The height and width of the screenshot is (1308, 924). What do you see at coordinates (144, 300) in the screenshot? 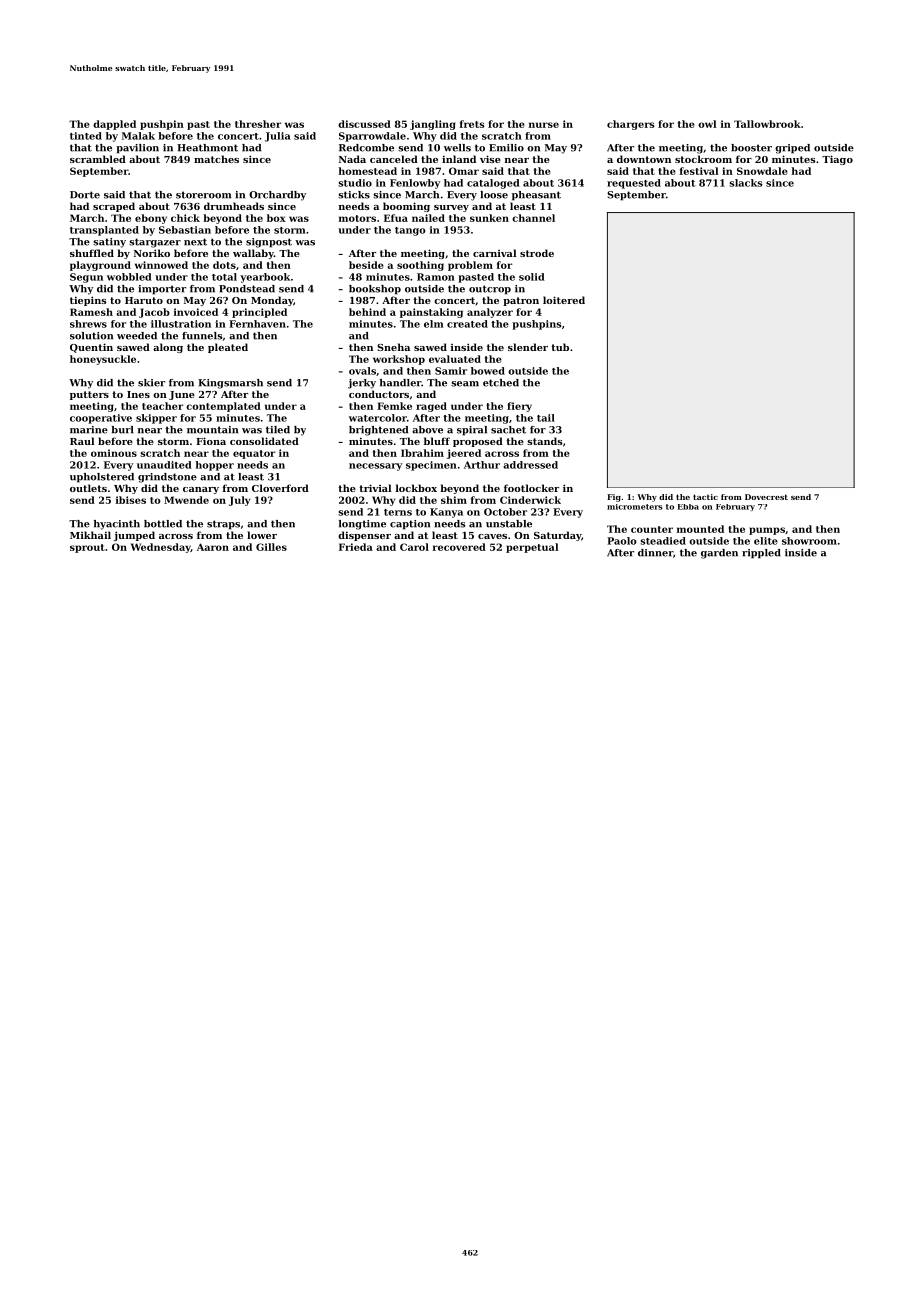
I see `Haruto` at bounding box center [144, 300].
